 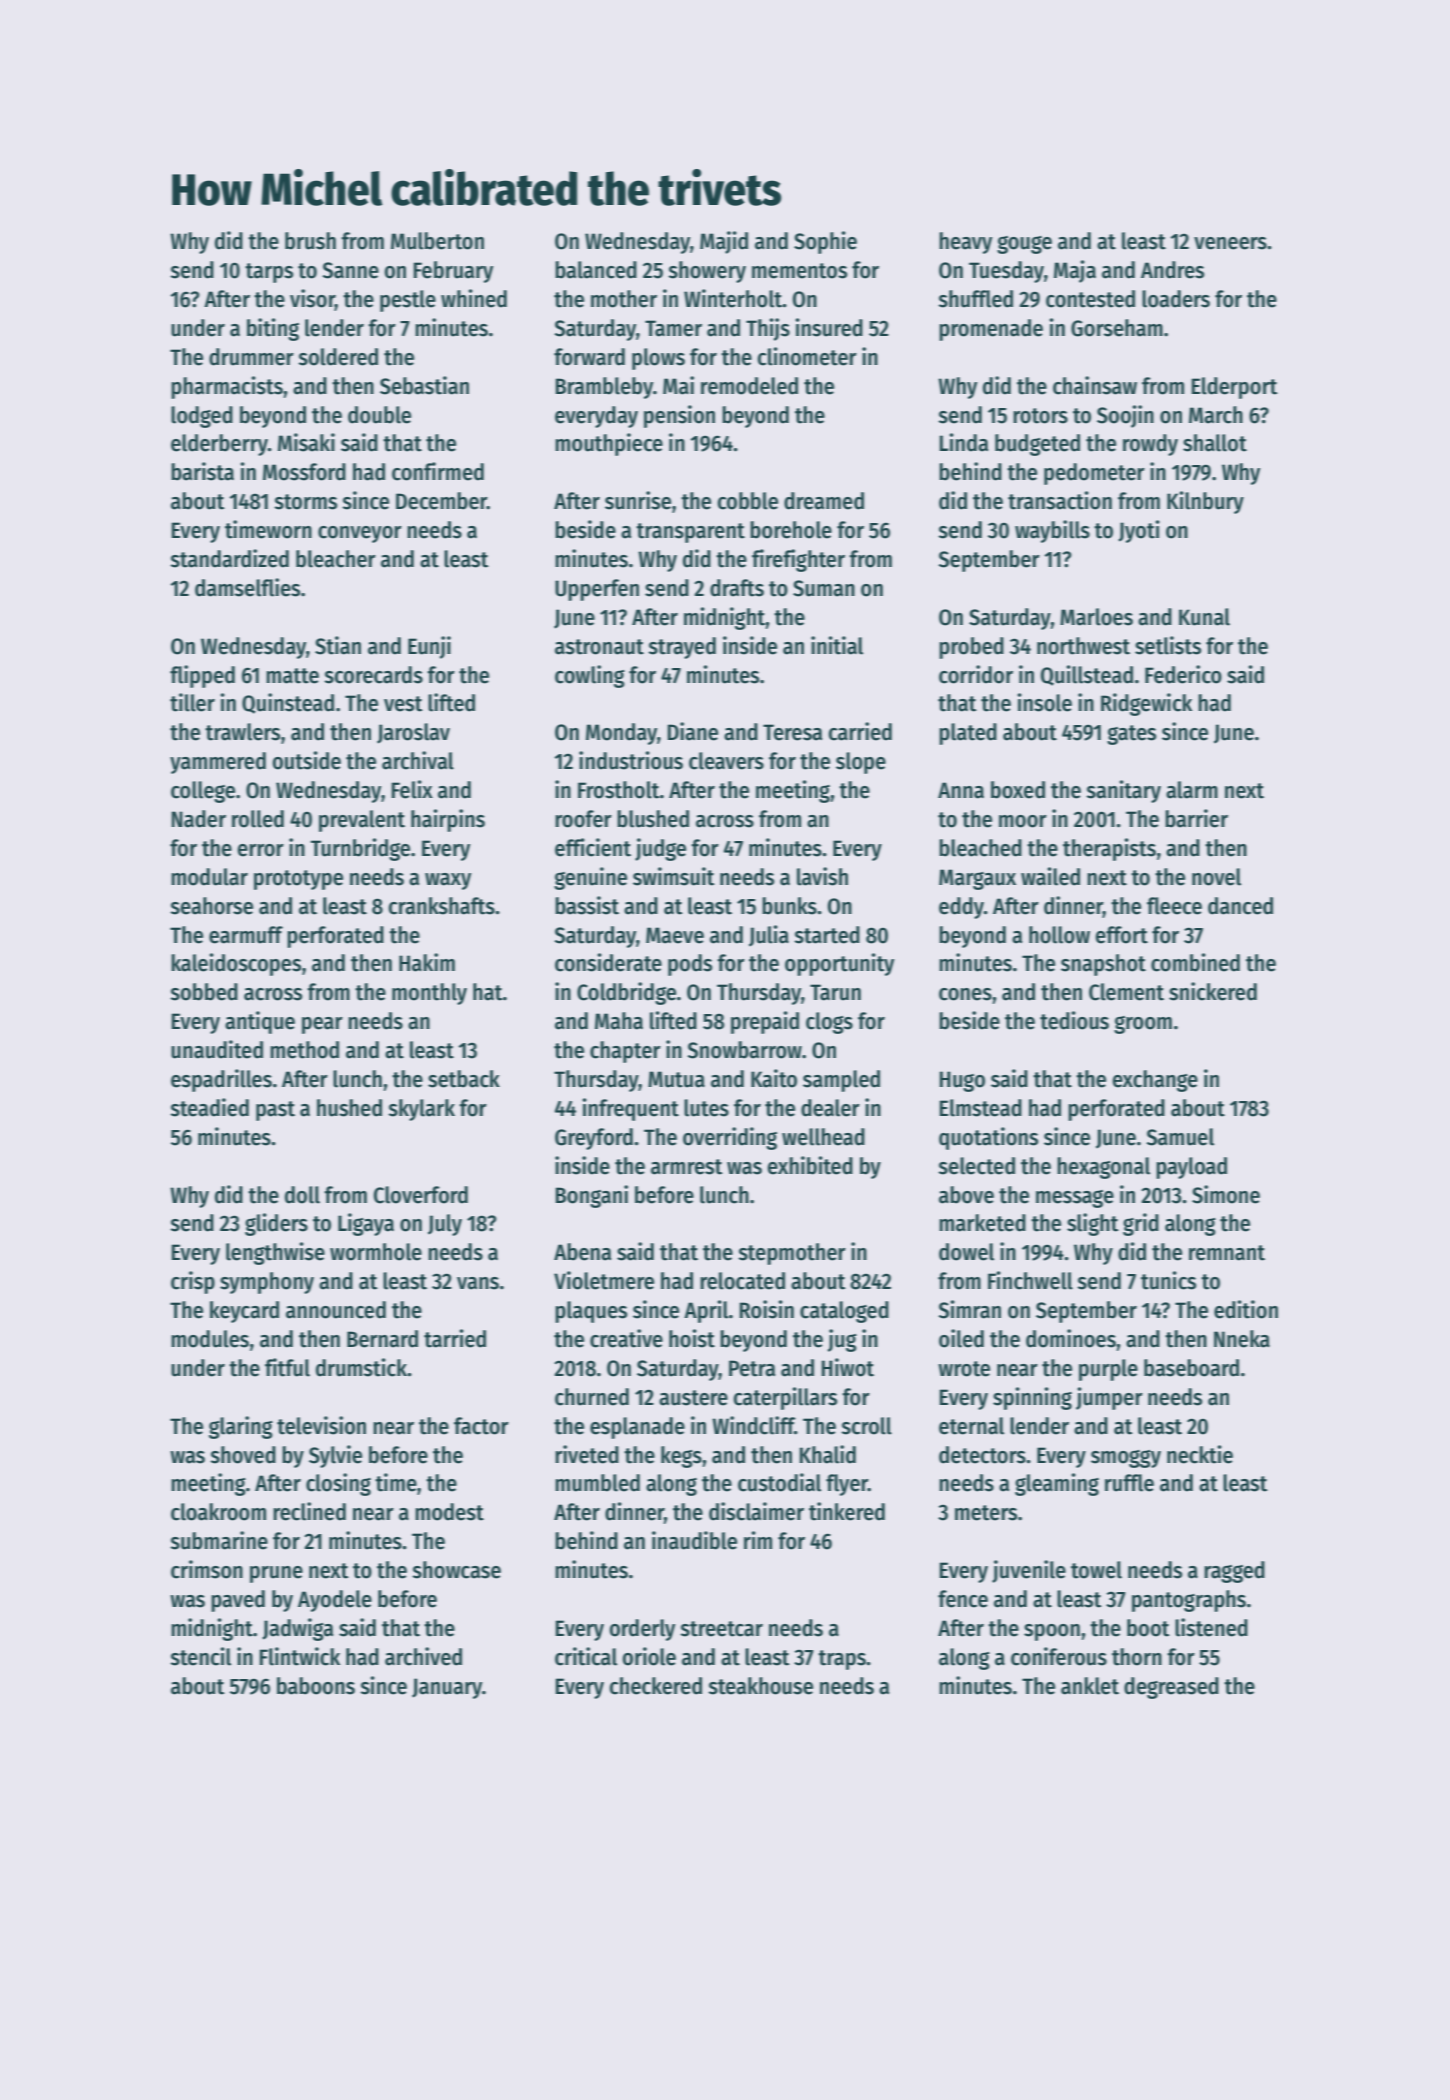 What do you see at coordinates (192, 702) in the page?
I see `tiller` at bounding box center [192, 702].
